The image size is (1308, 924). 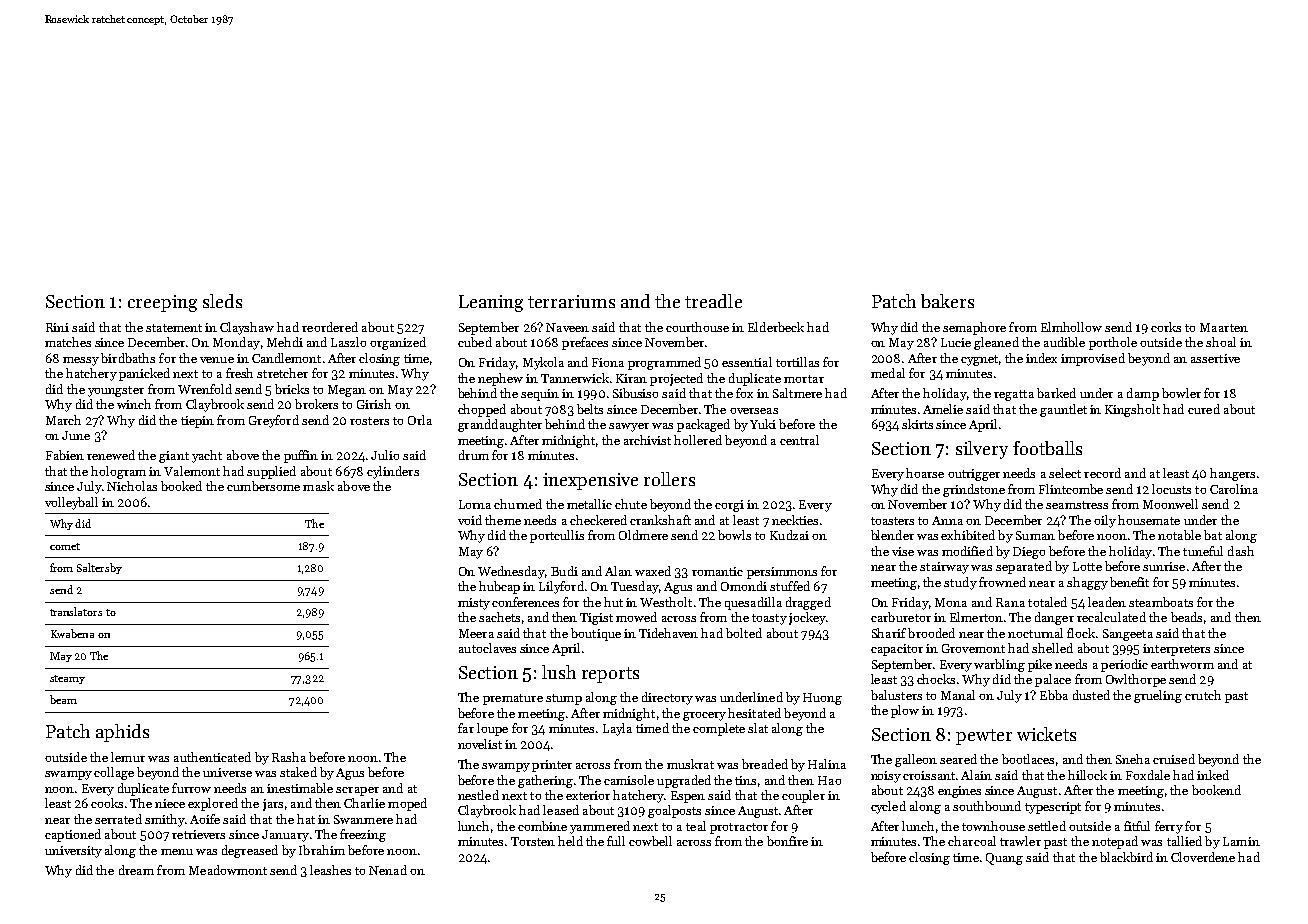 I want to click on Elderbeck, so click(x=776, y=327).
